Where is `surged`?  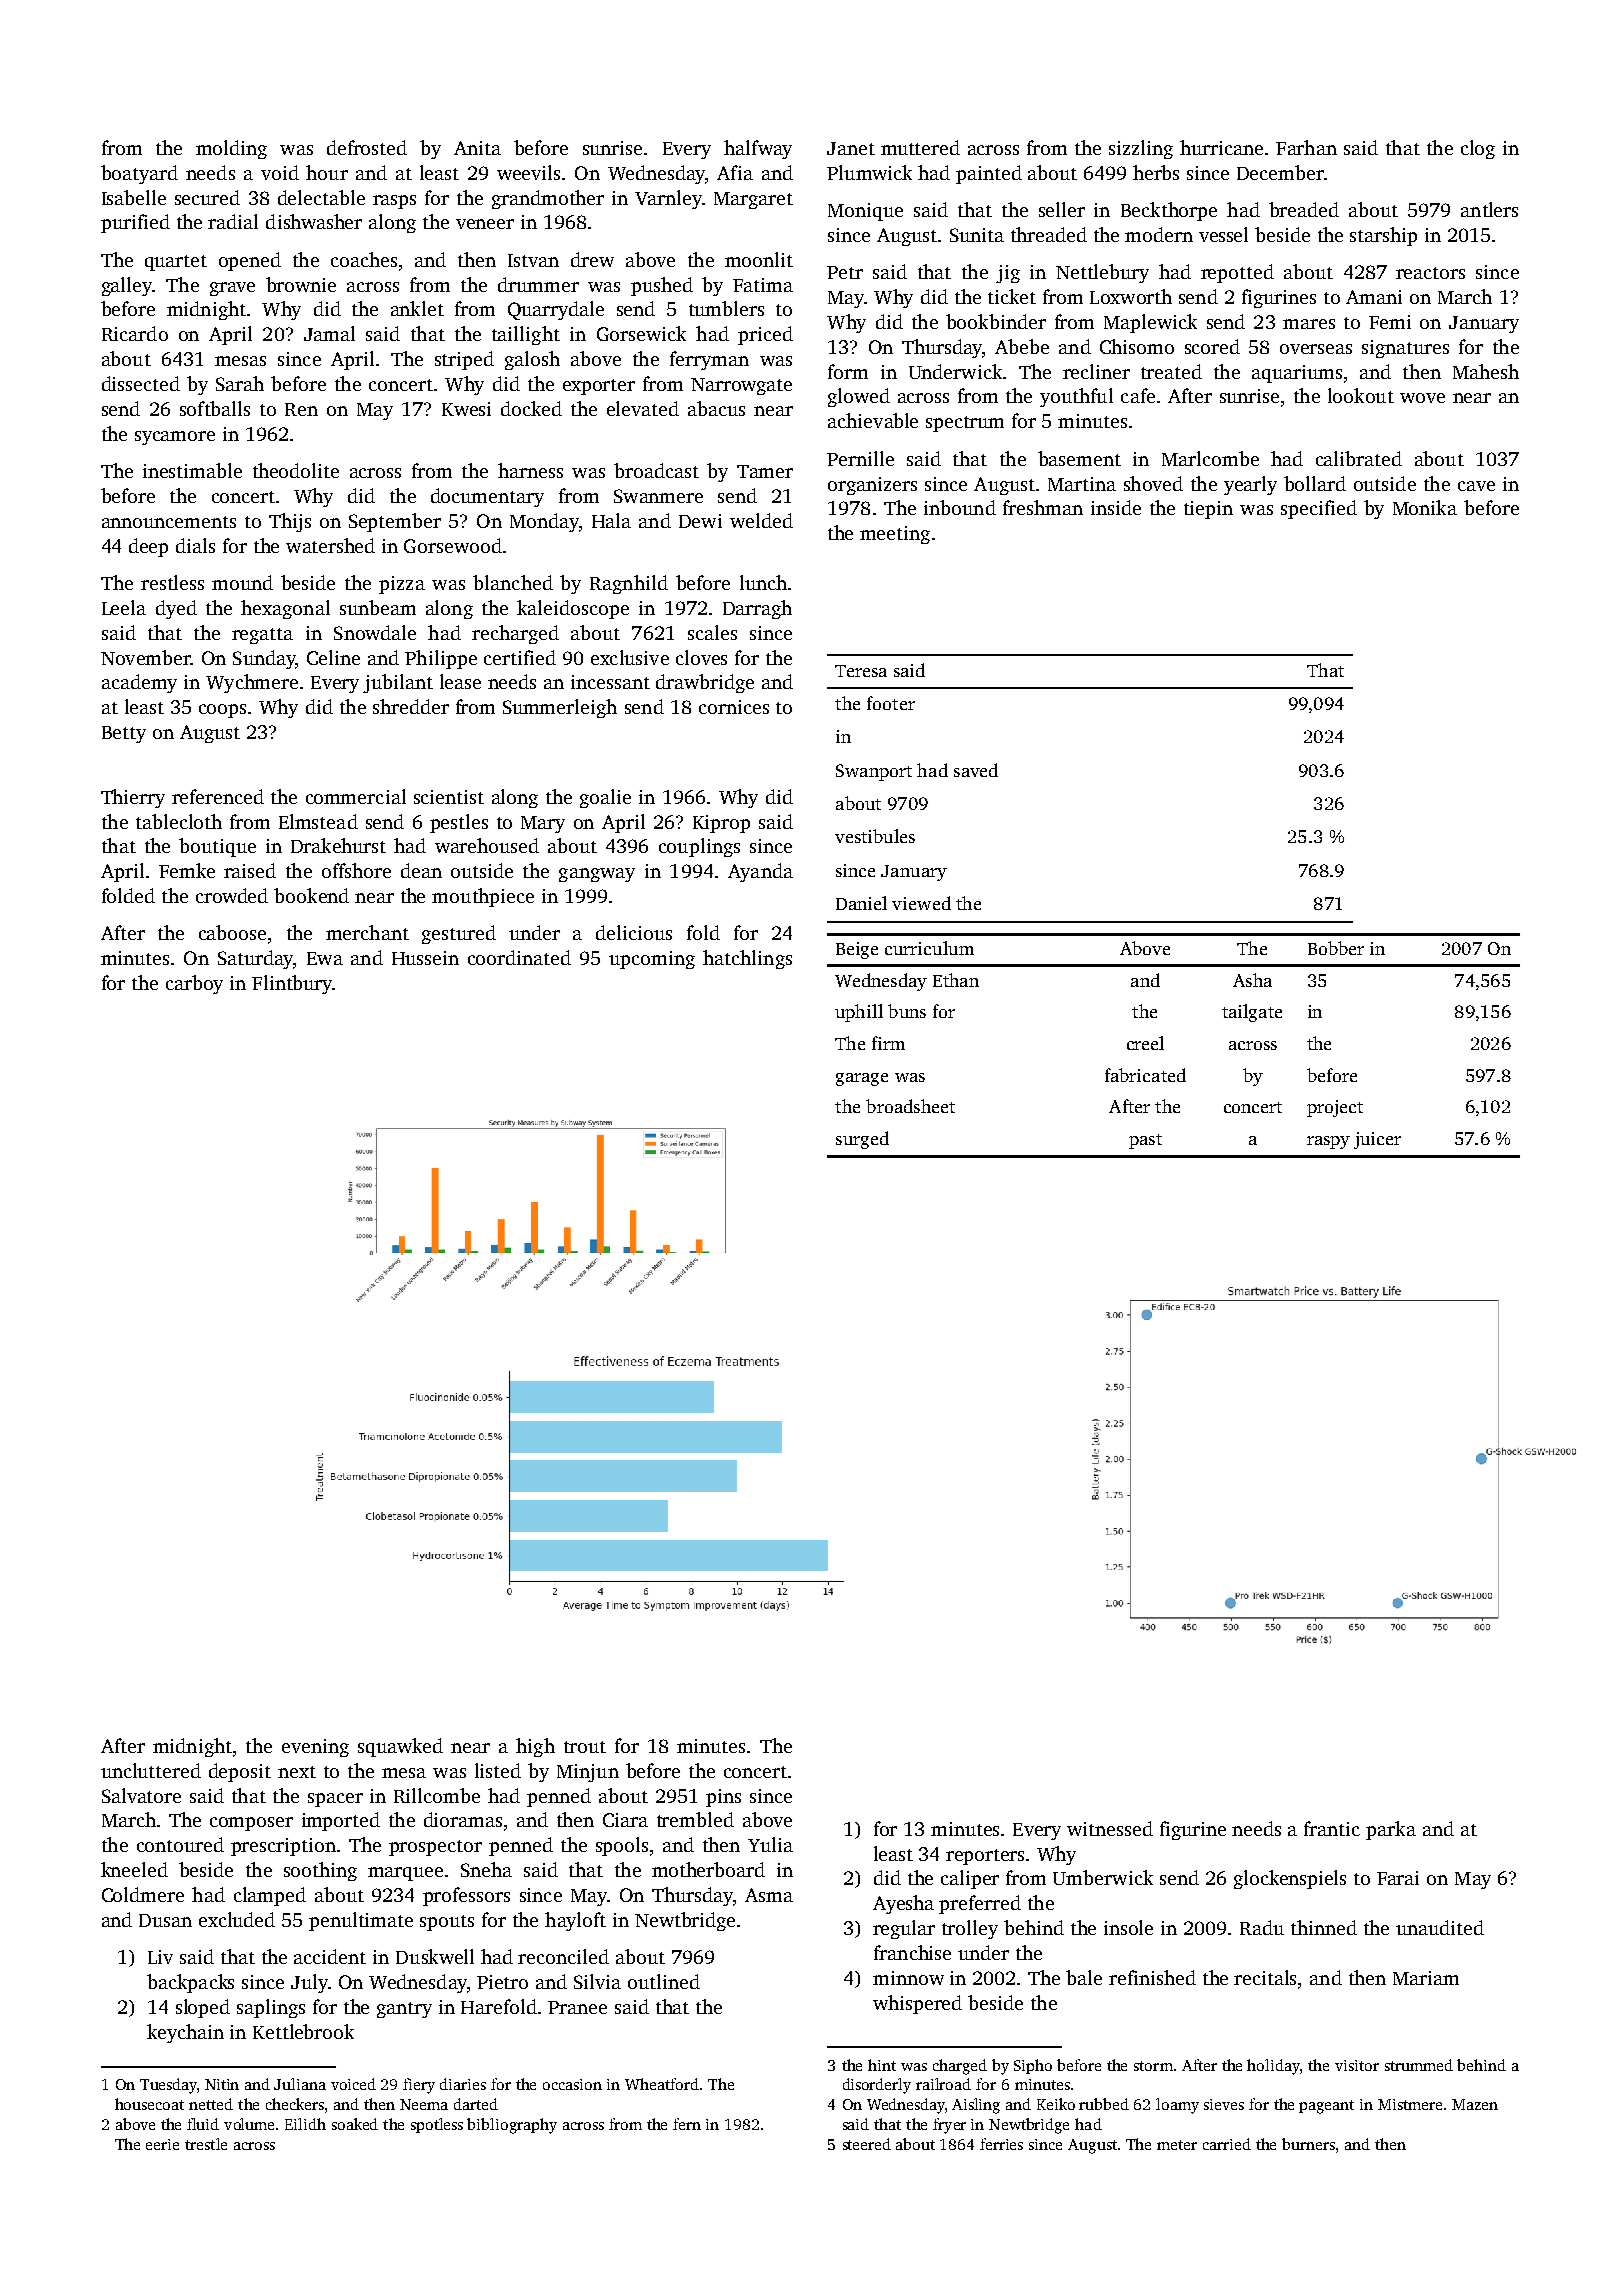
surged is located at coordinates (862, 1140).
